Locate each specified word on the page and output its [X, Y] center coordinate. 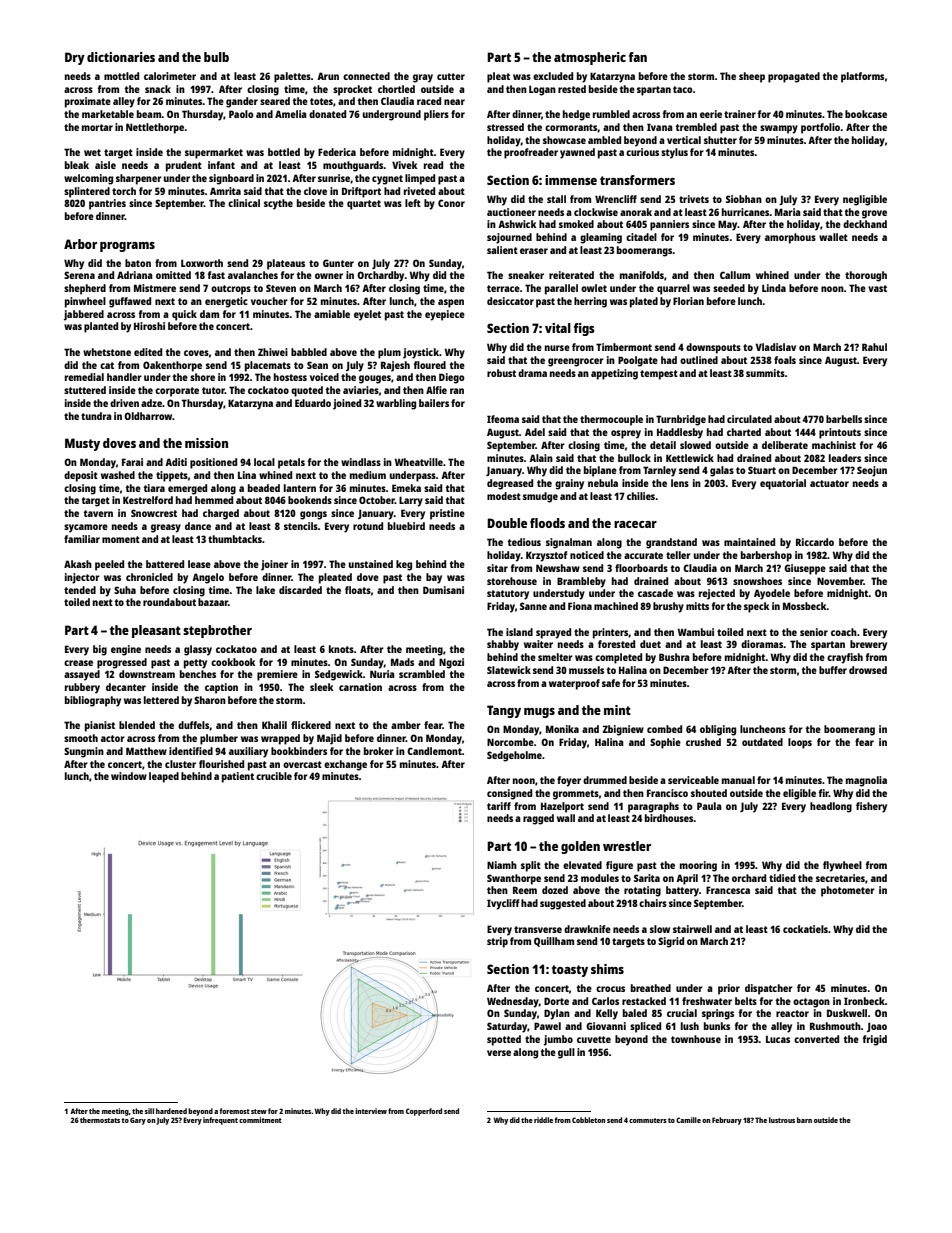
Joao [877, 1027]
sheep [752, 77]
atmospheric [590, 58]
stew [259, 1111]
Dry [75, 58]
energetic [226, 302]
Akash [78, 564]
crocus [610, 989]
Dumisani [443, 590]
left [413, 203]
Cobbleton [589, 1120]
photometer [848, 891]
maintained [749, 542]
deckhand [865, 224]
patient [238, 777]
